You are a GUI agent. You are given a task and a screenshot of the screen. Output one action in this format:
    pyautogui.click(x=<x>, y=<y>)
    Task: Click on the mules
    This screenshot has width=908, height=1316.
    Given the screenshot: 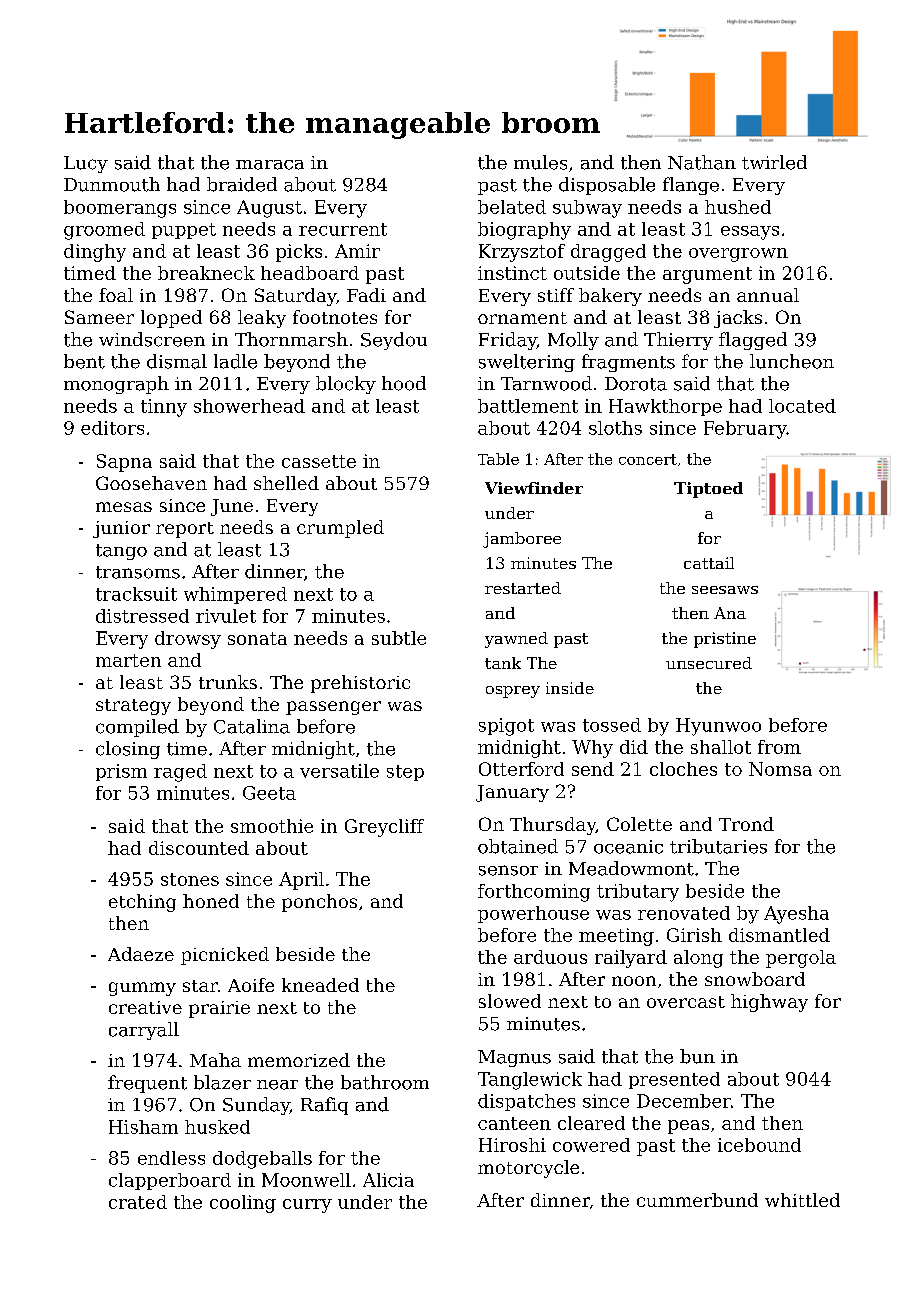 What is the action you would take?
    pyautogui.click(x=540, y=162)
